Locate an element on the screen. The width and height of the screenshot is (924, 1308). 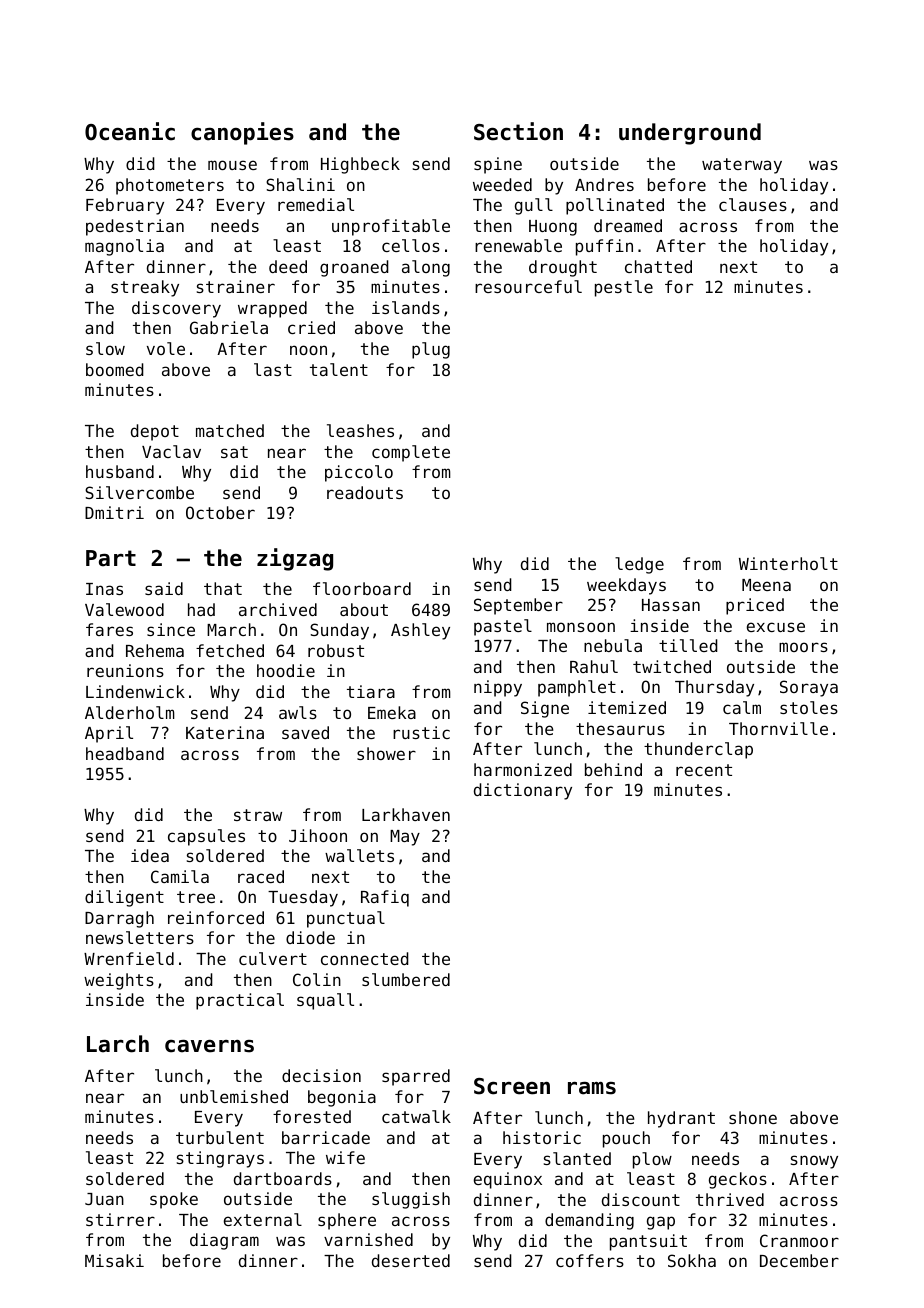
Larch is located at coordinates (118, 1044).
